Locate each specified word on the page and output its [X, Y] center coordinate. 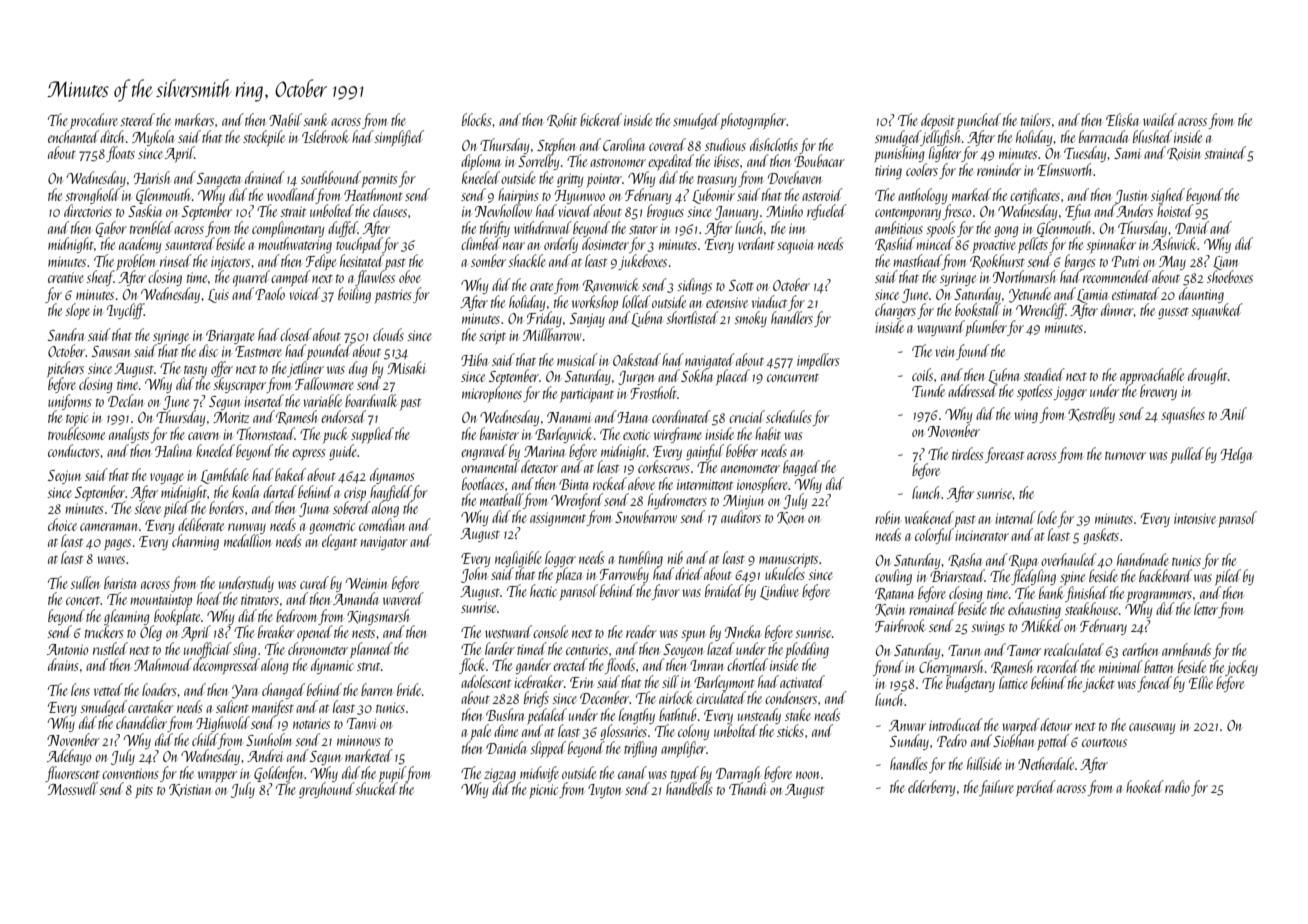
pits [144, 791]
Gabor [111, 229]
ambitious [899, 227]
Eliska [1122, 119]
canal [632, 772]
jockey [1241, 668]
